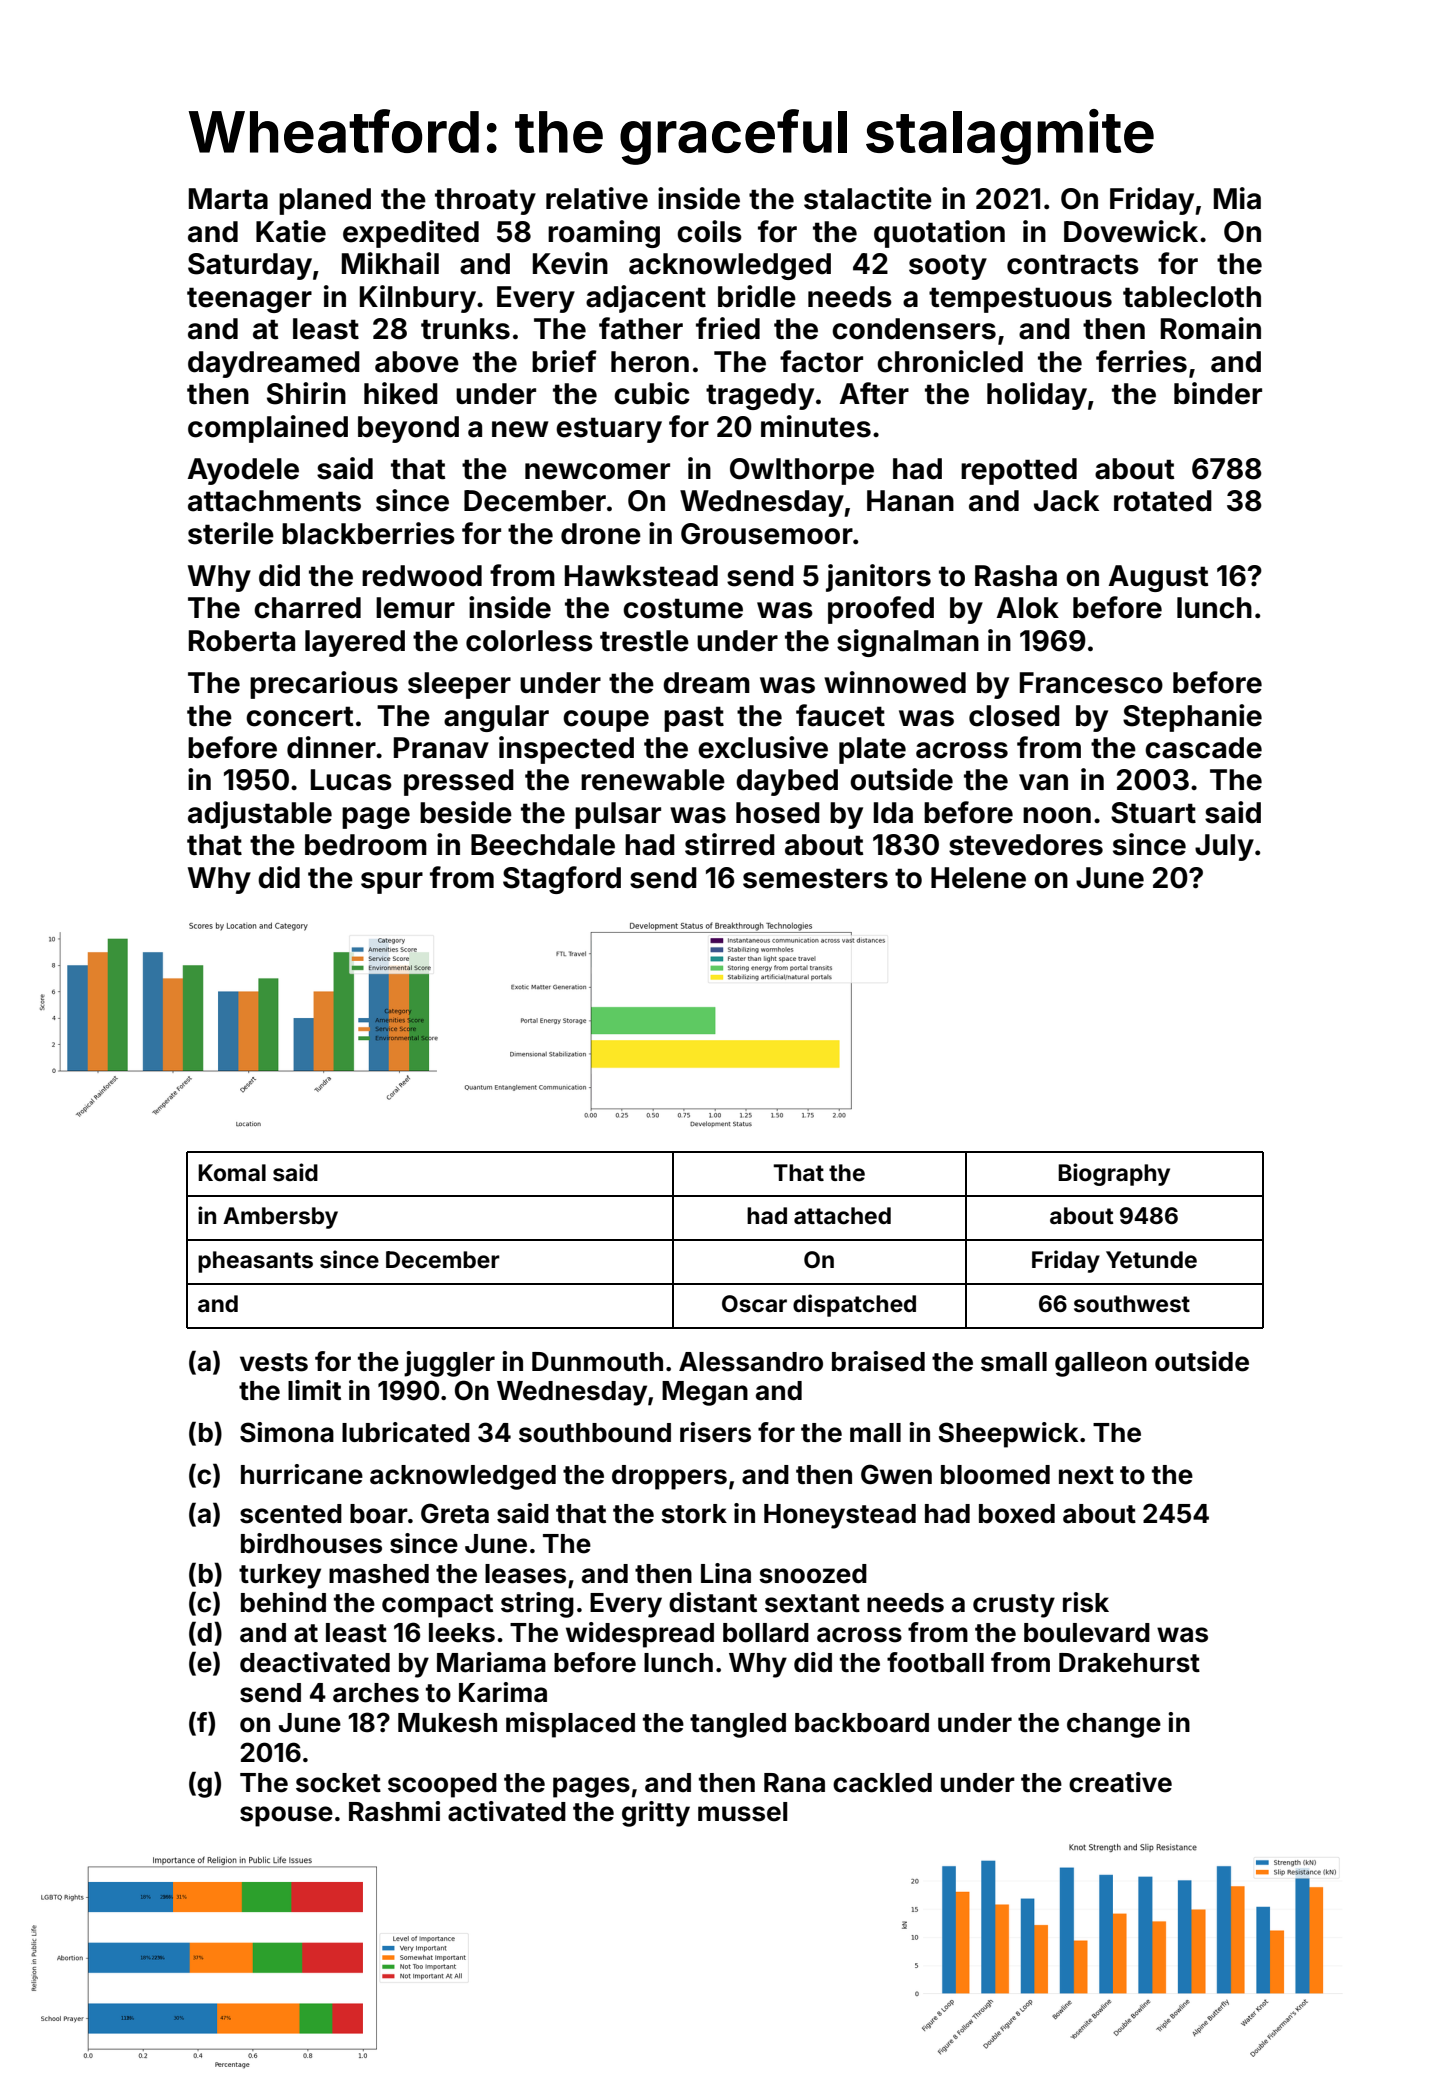 Image resolution: width=1450 pixels, height=2100 pixels. Describe the element at coordinates (1114, 1174) in the image. I see `Biography` at that location.
